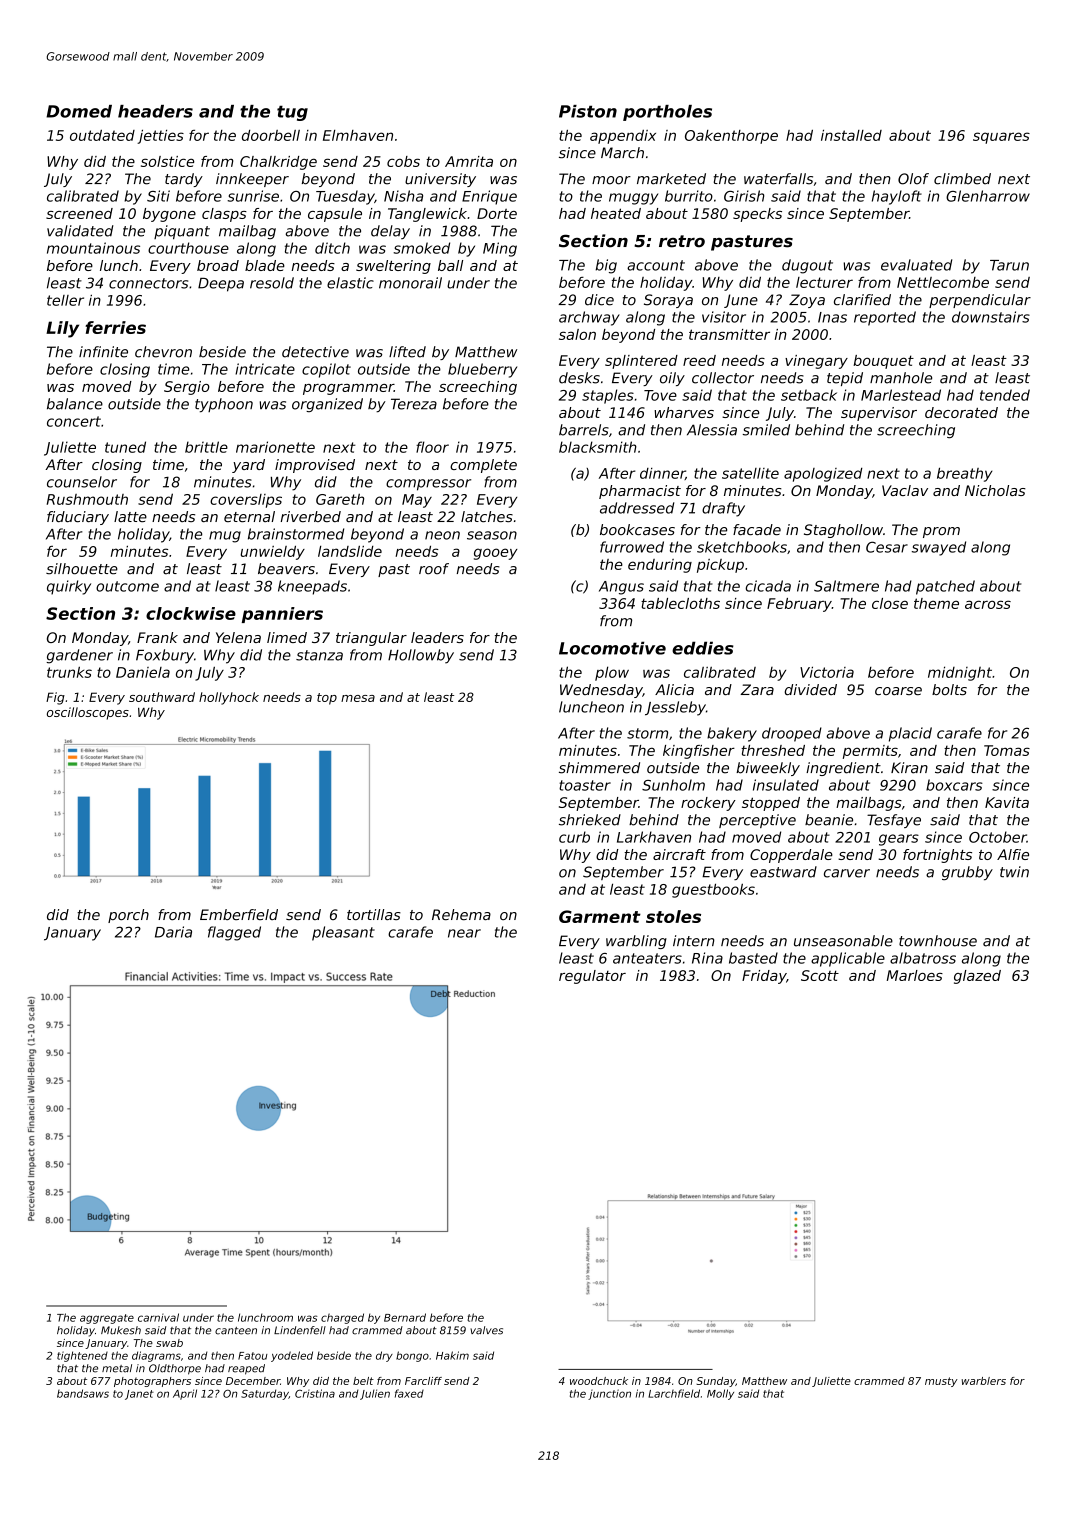 This screenshot has height=1522, width=1076. Describe the element at coordinates (589, 318) in the screenshot. I see `archway` at that location.
